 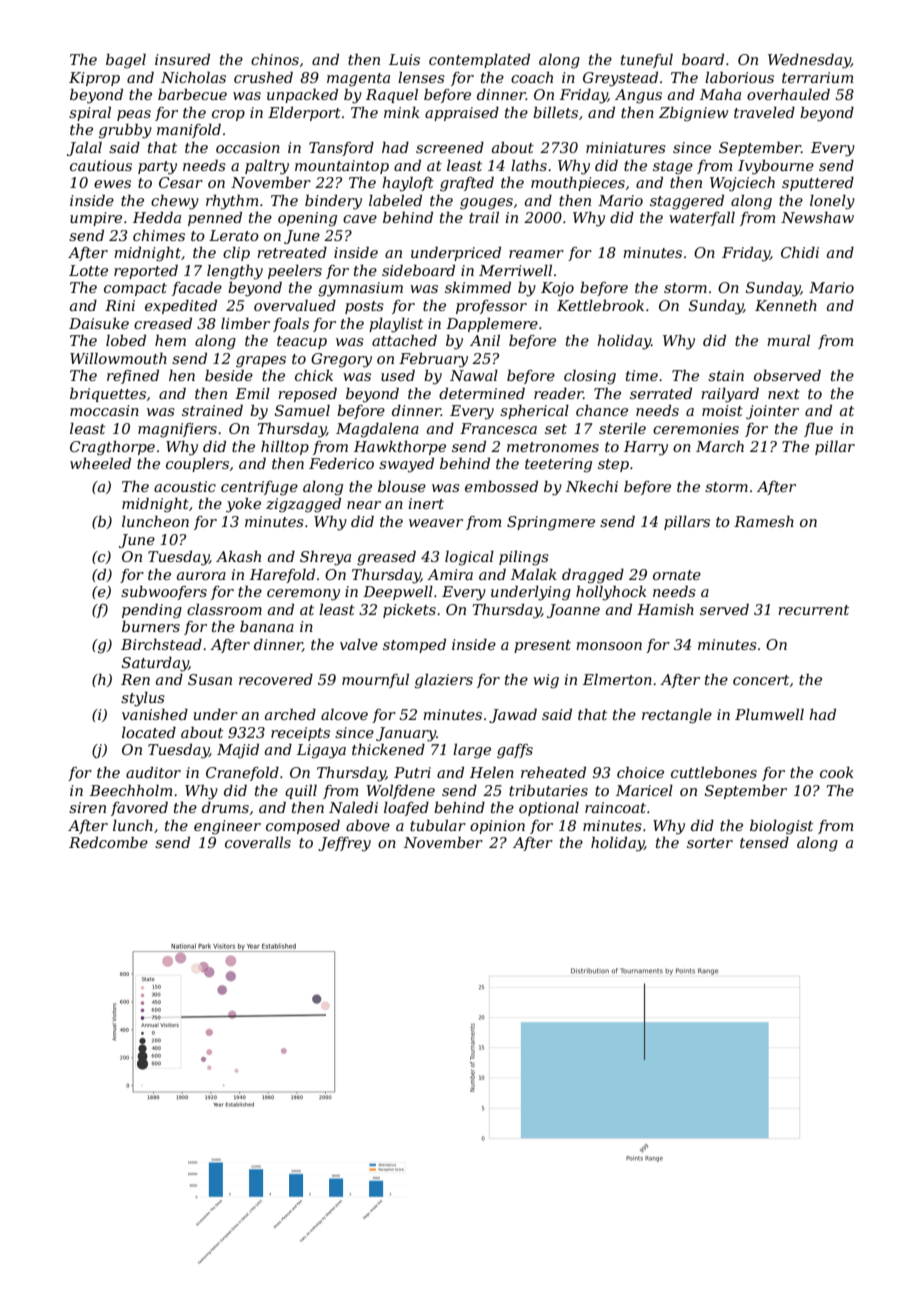 I want to click on coveralls, so click(x=258, y=842).
